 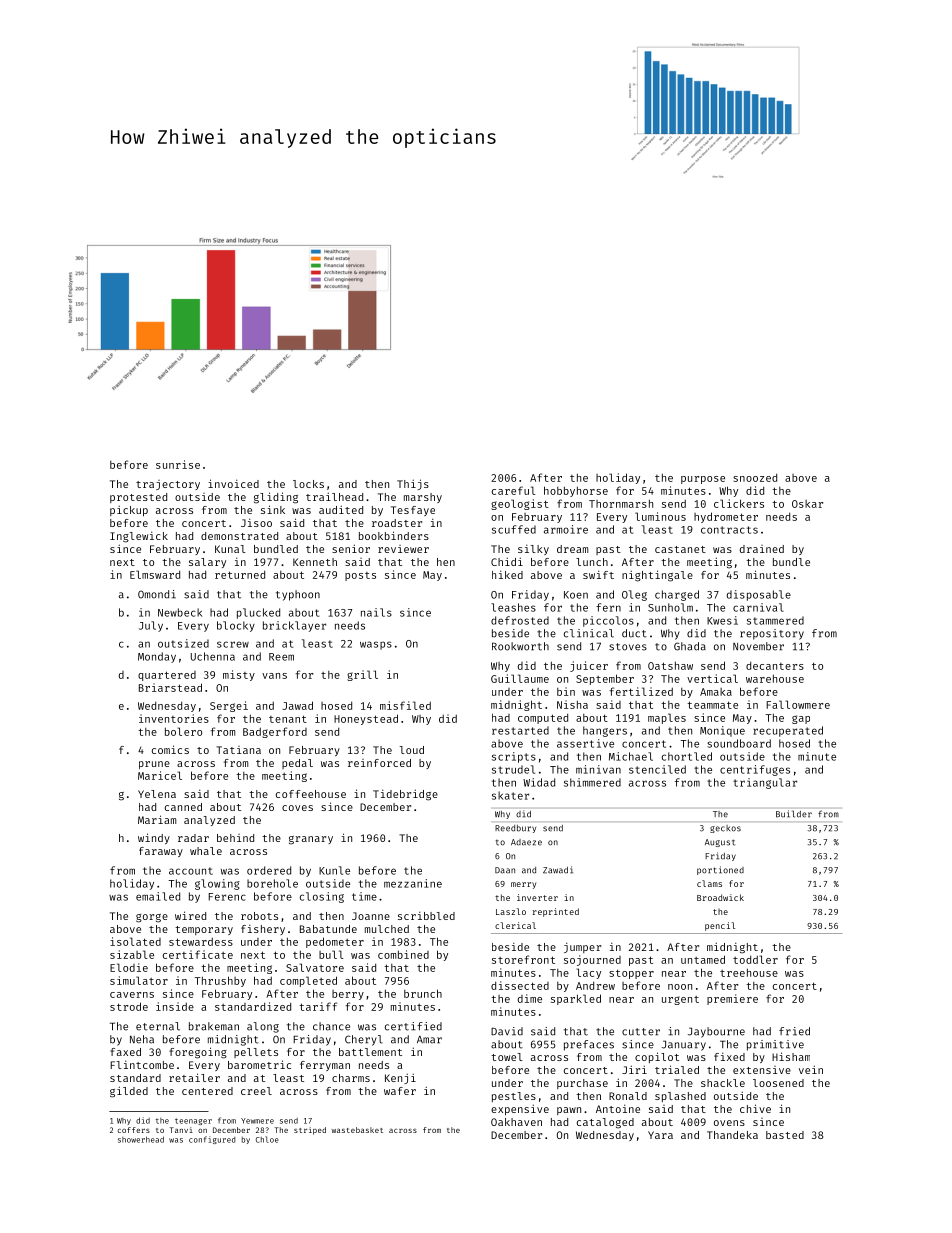 I want to click on Laszlo, so click(x=511, y=911).
